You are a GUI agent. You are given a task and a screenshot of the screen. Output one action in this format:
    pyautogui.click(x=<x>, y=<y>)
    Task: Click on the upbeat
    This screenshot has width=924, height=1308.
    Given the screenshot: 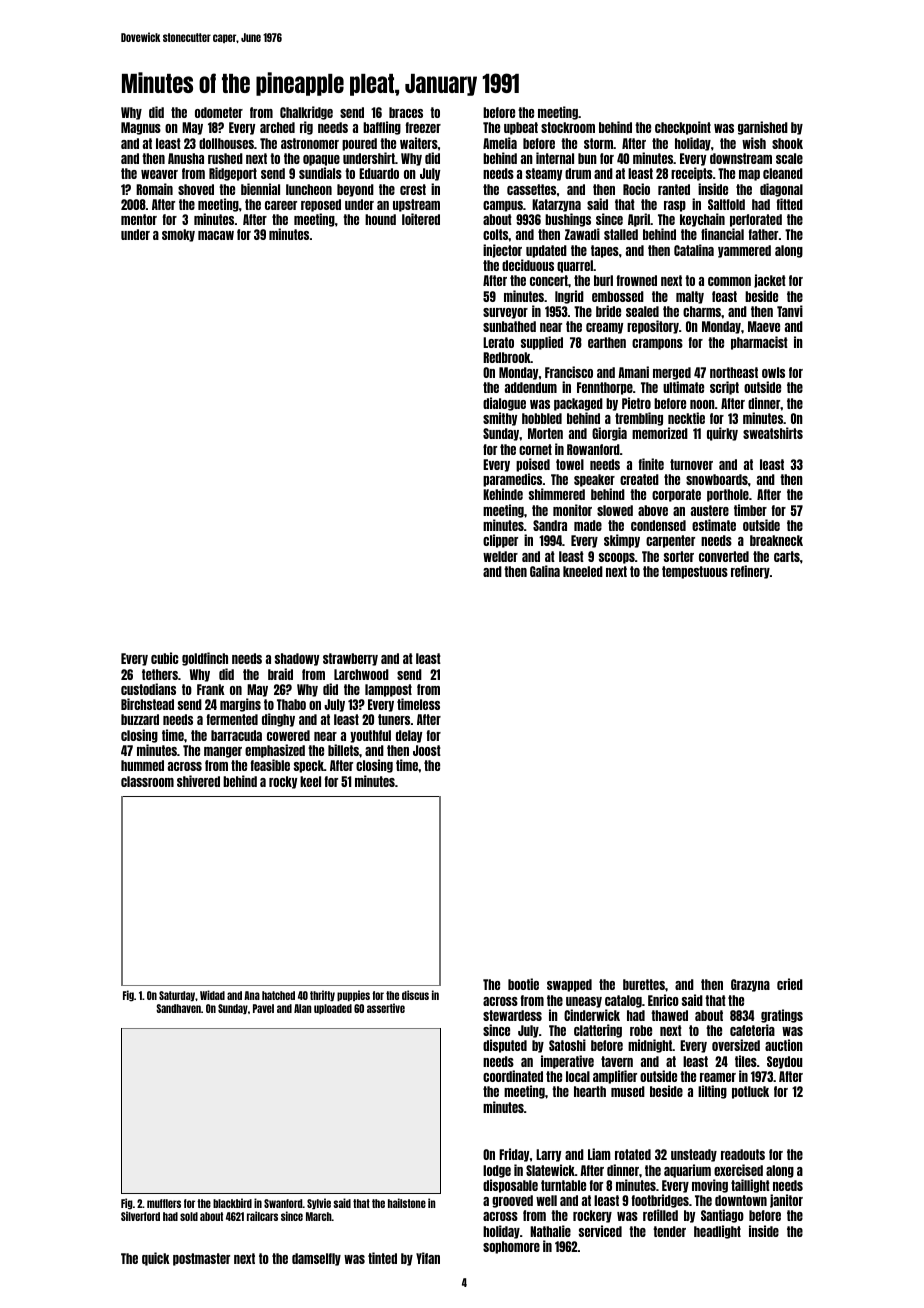 What is the action you would take?
    pyautogui.click(x=521, y=128)
